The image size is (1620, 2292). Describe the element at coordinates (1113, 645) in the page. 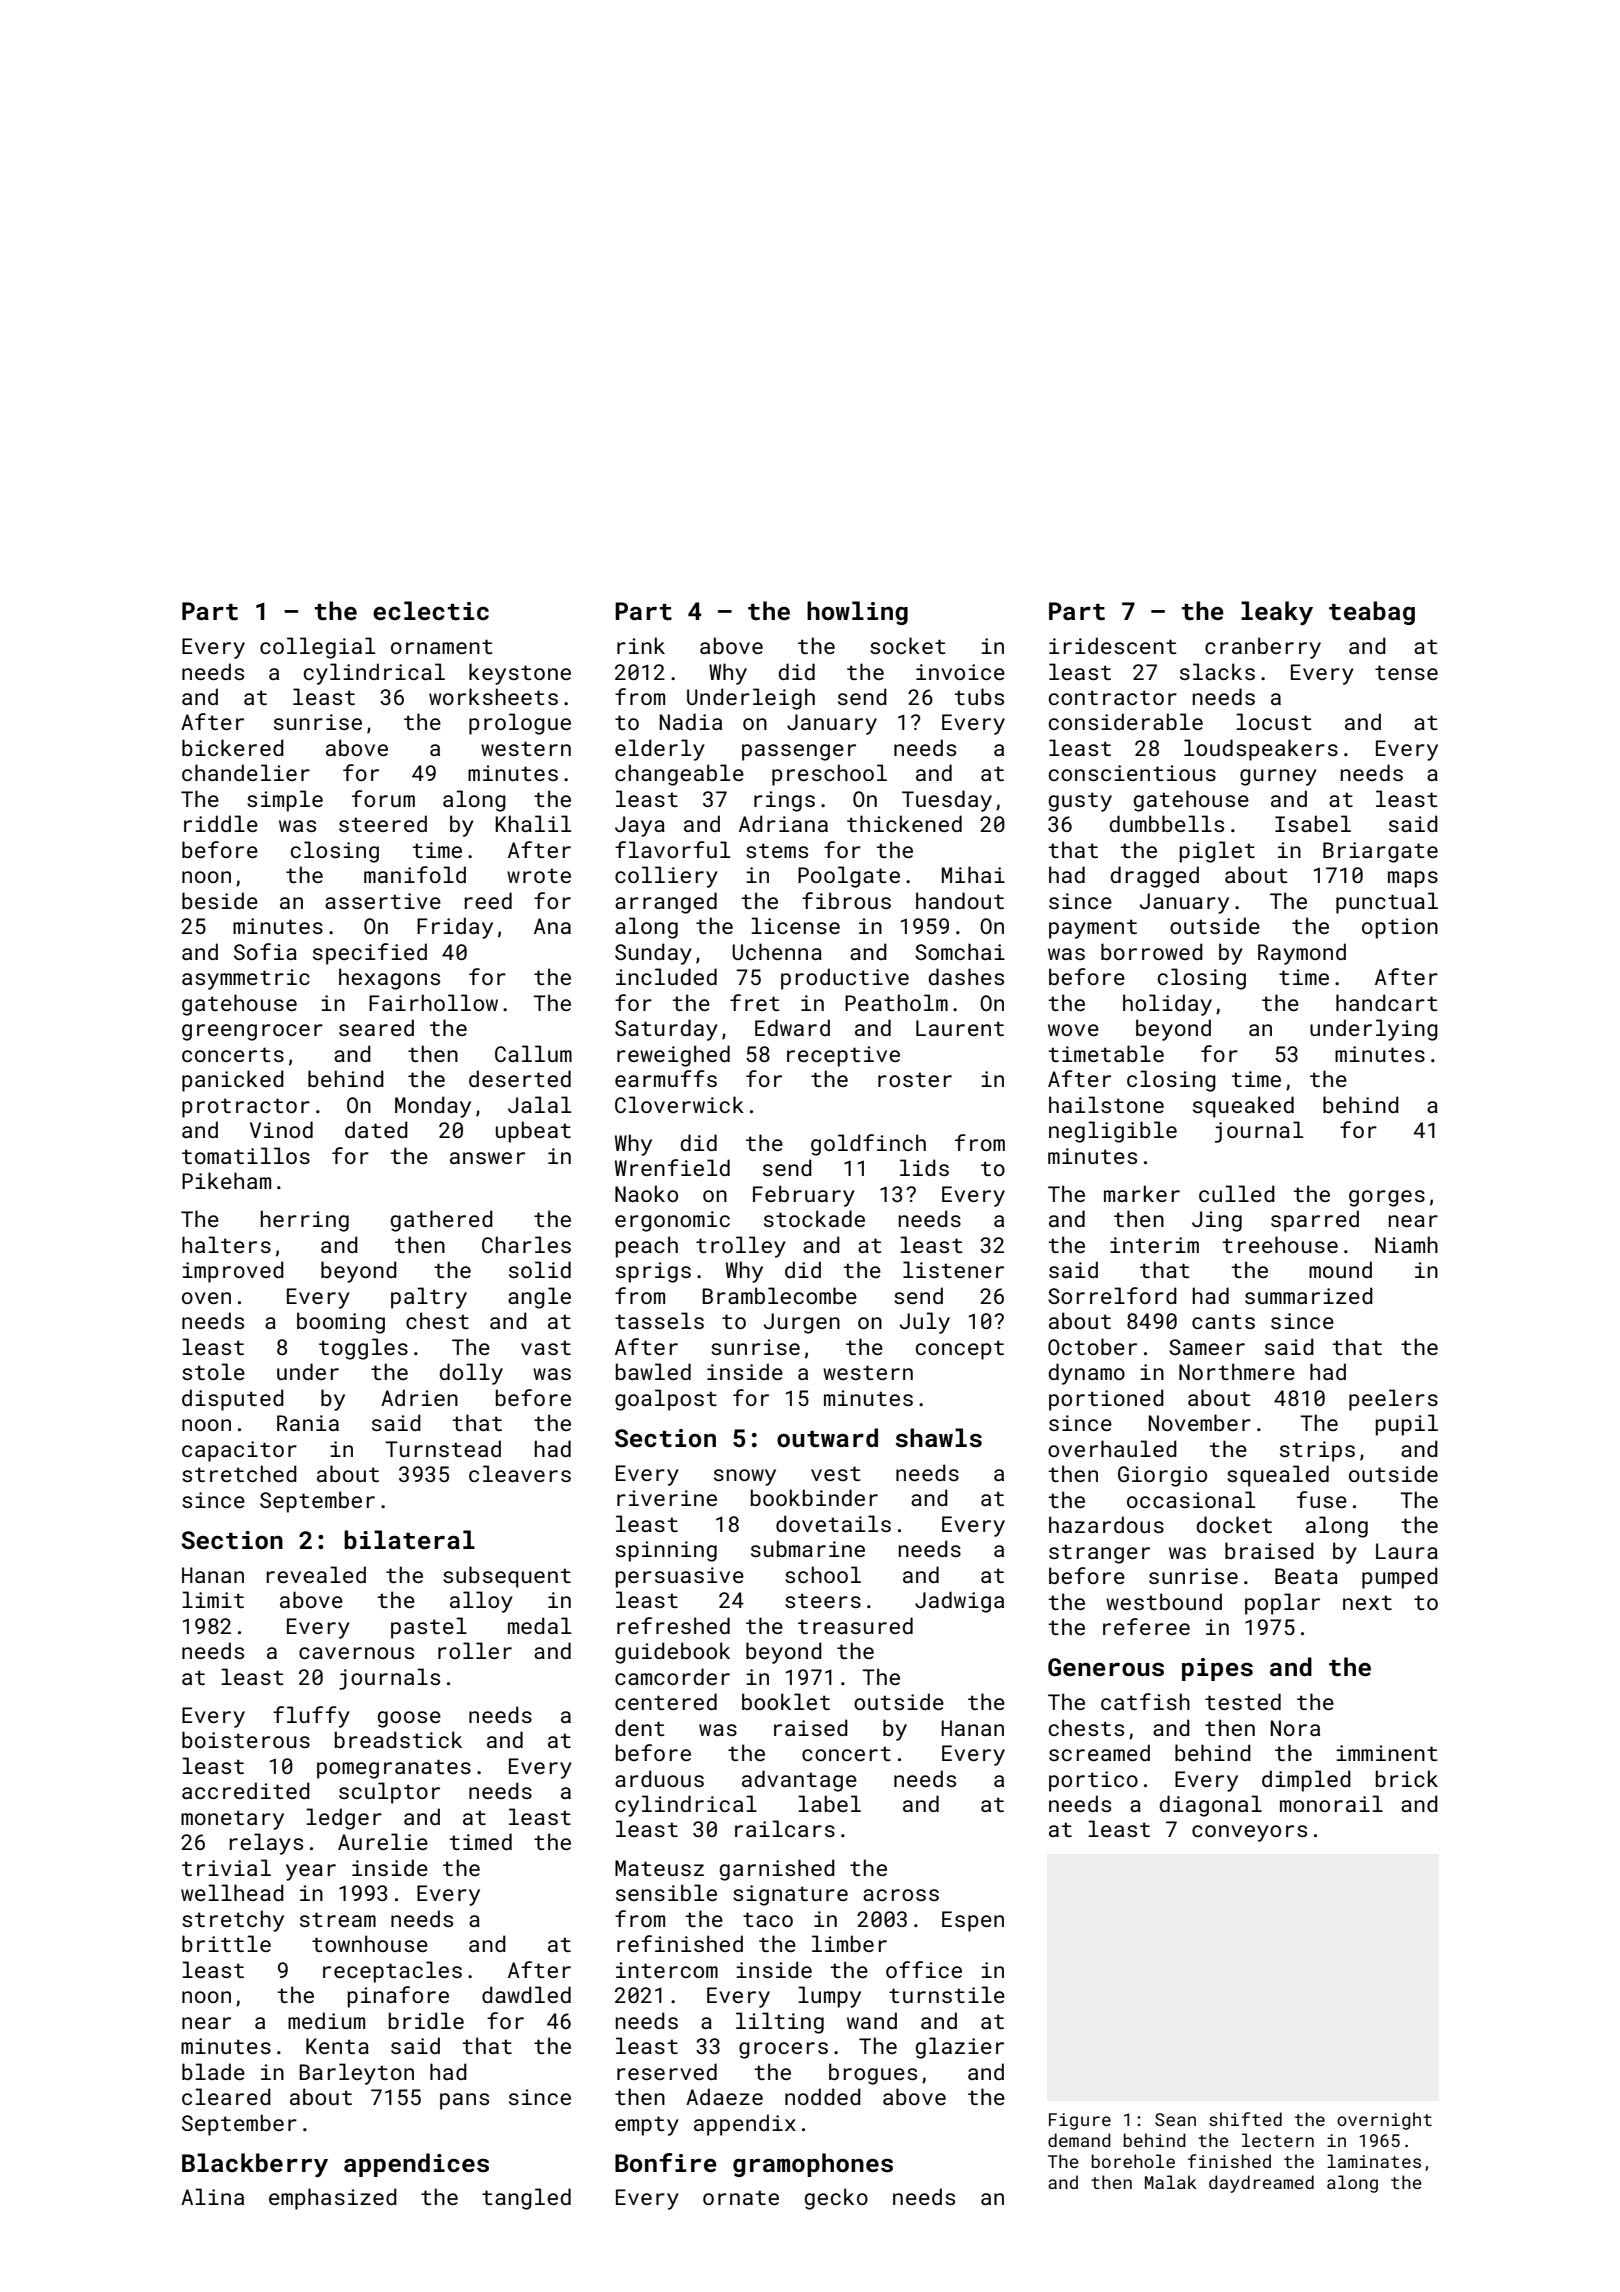

I see `iridescent` at that location.
